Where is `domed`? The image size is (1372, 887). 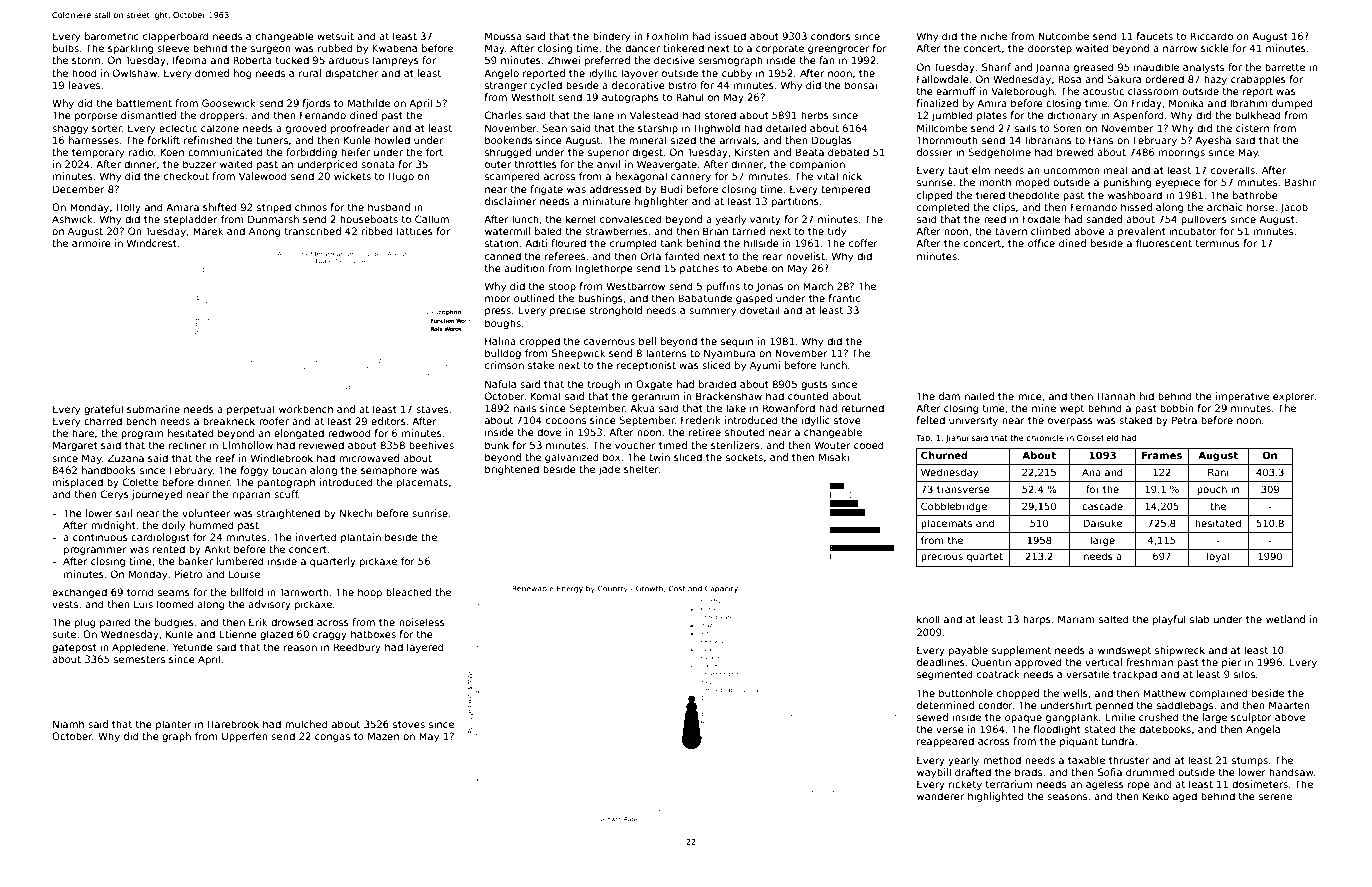
domed is located at coordinates (212, 73).
